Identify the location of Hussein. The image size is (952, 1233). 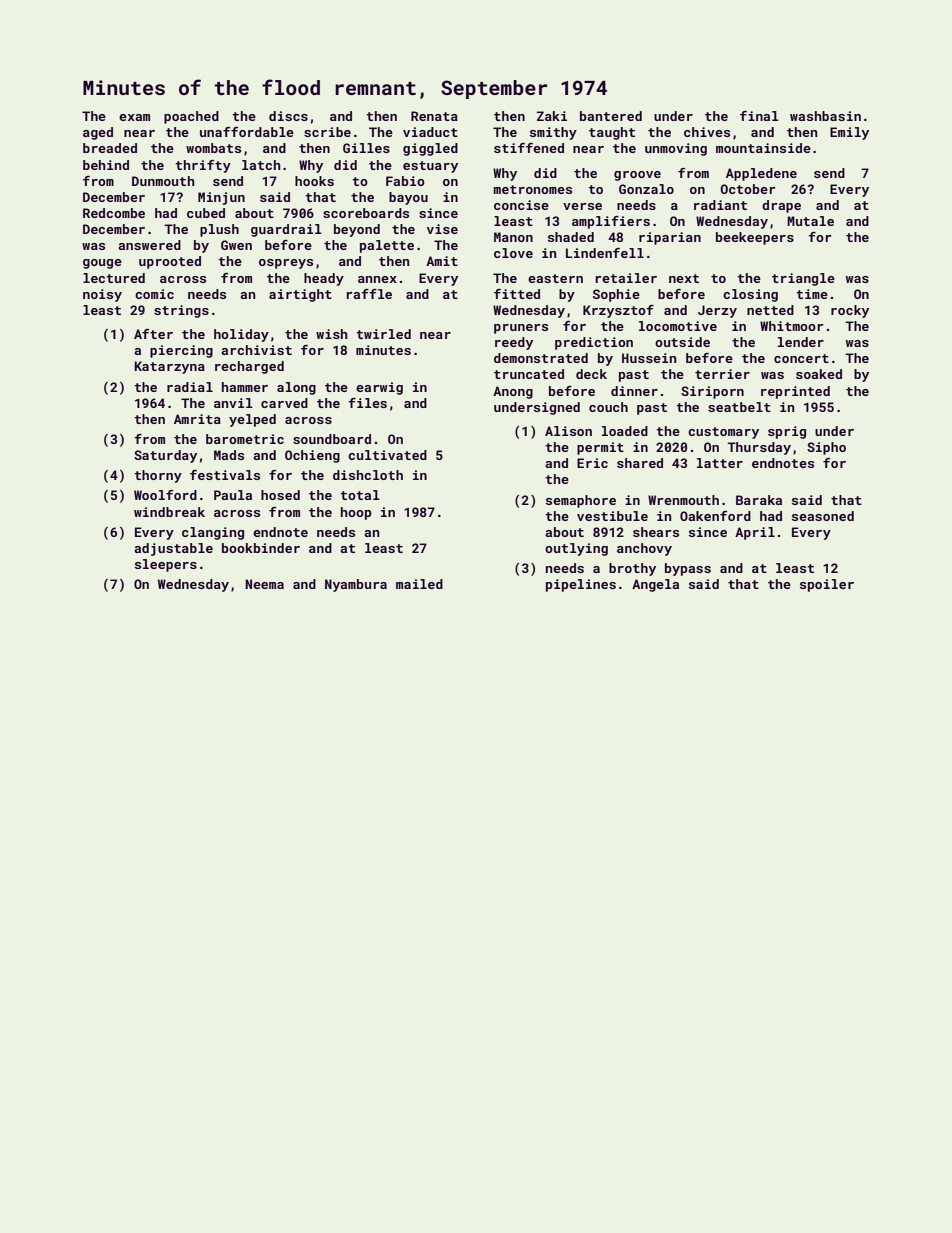
(649, 358).
